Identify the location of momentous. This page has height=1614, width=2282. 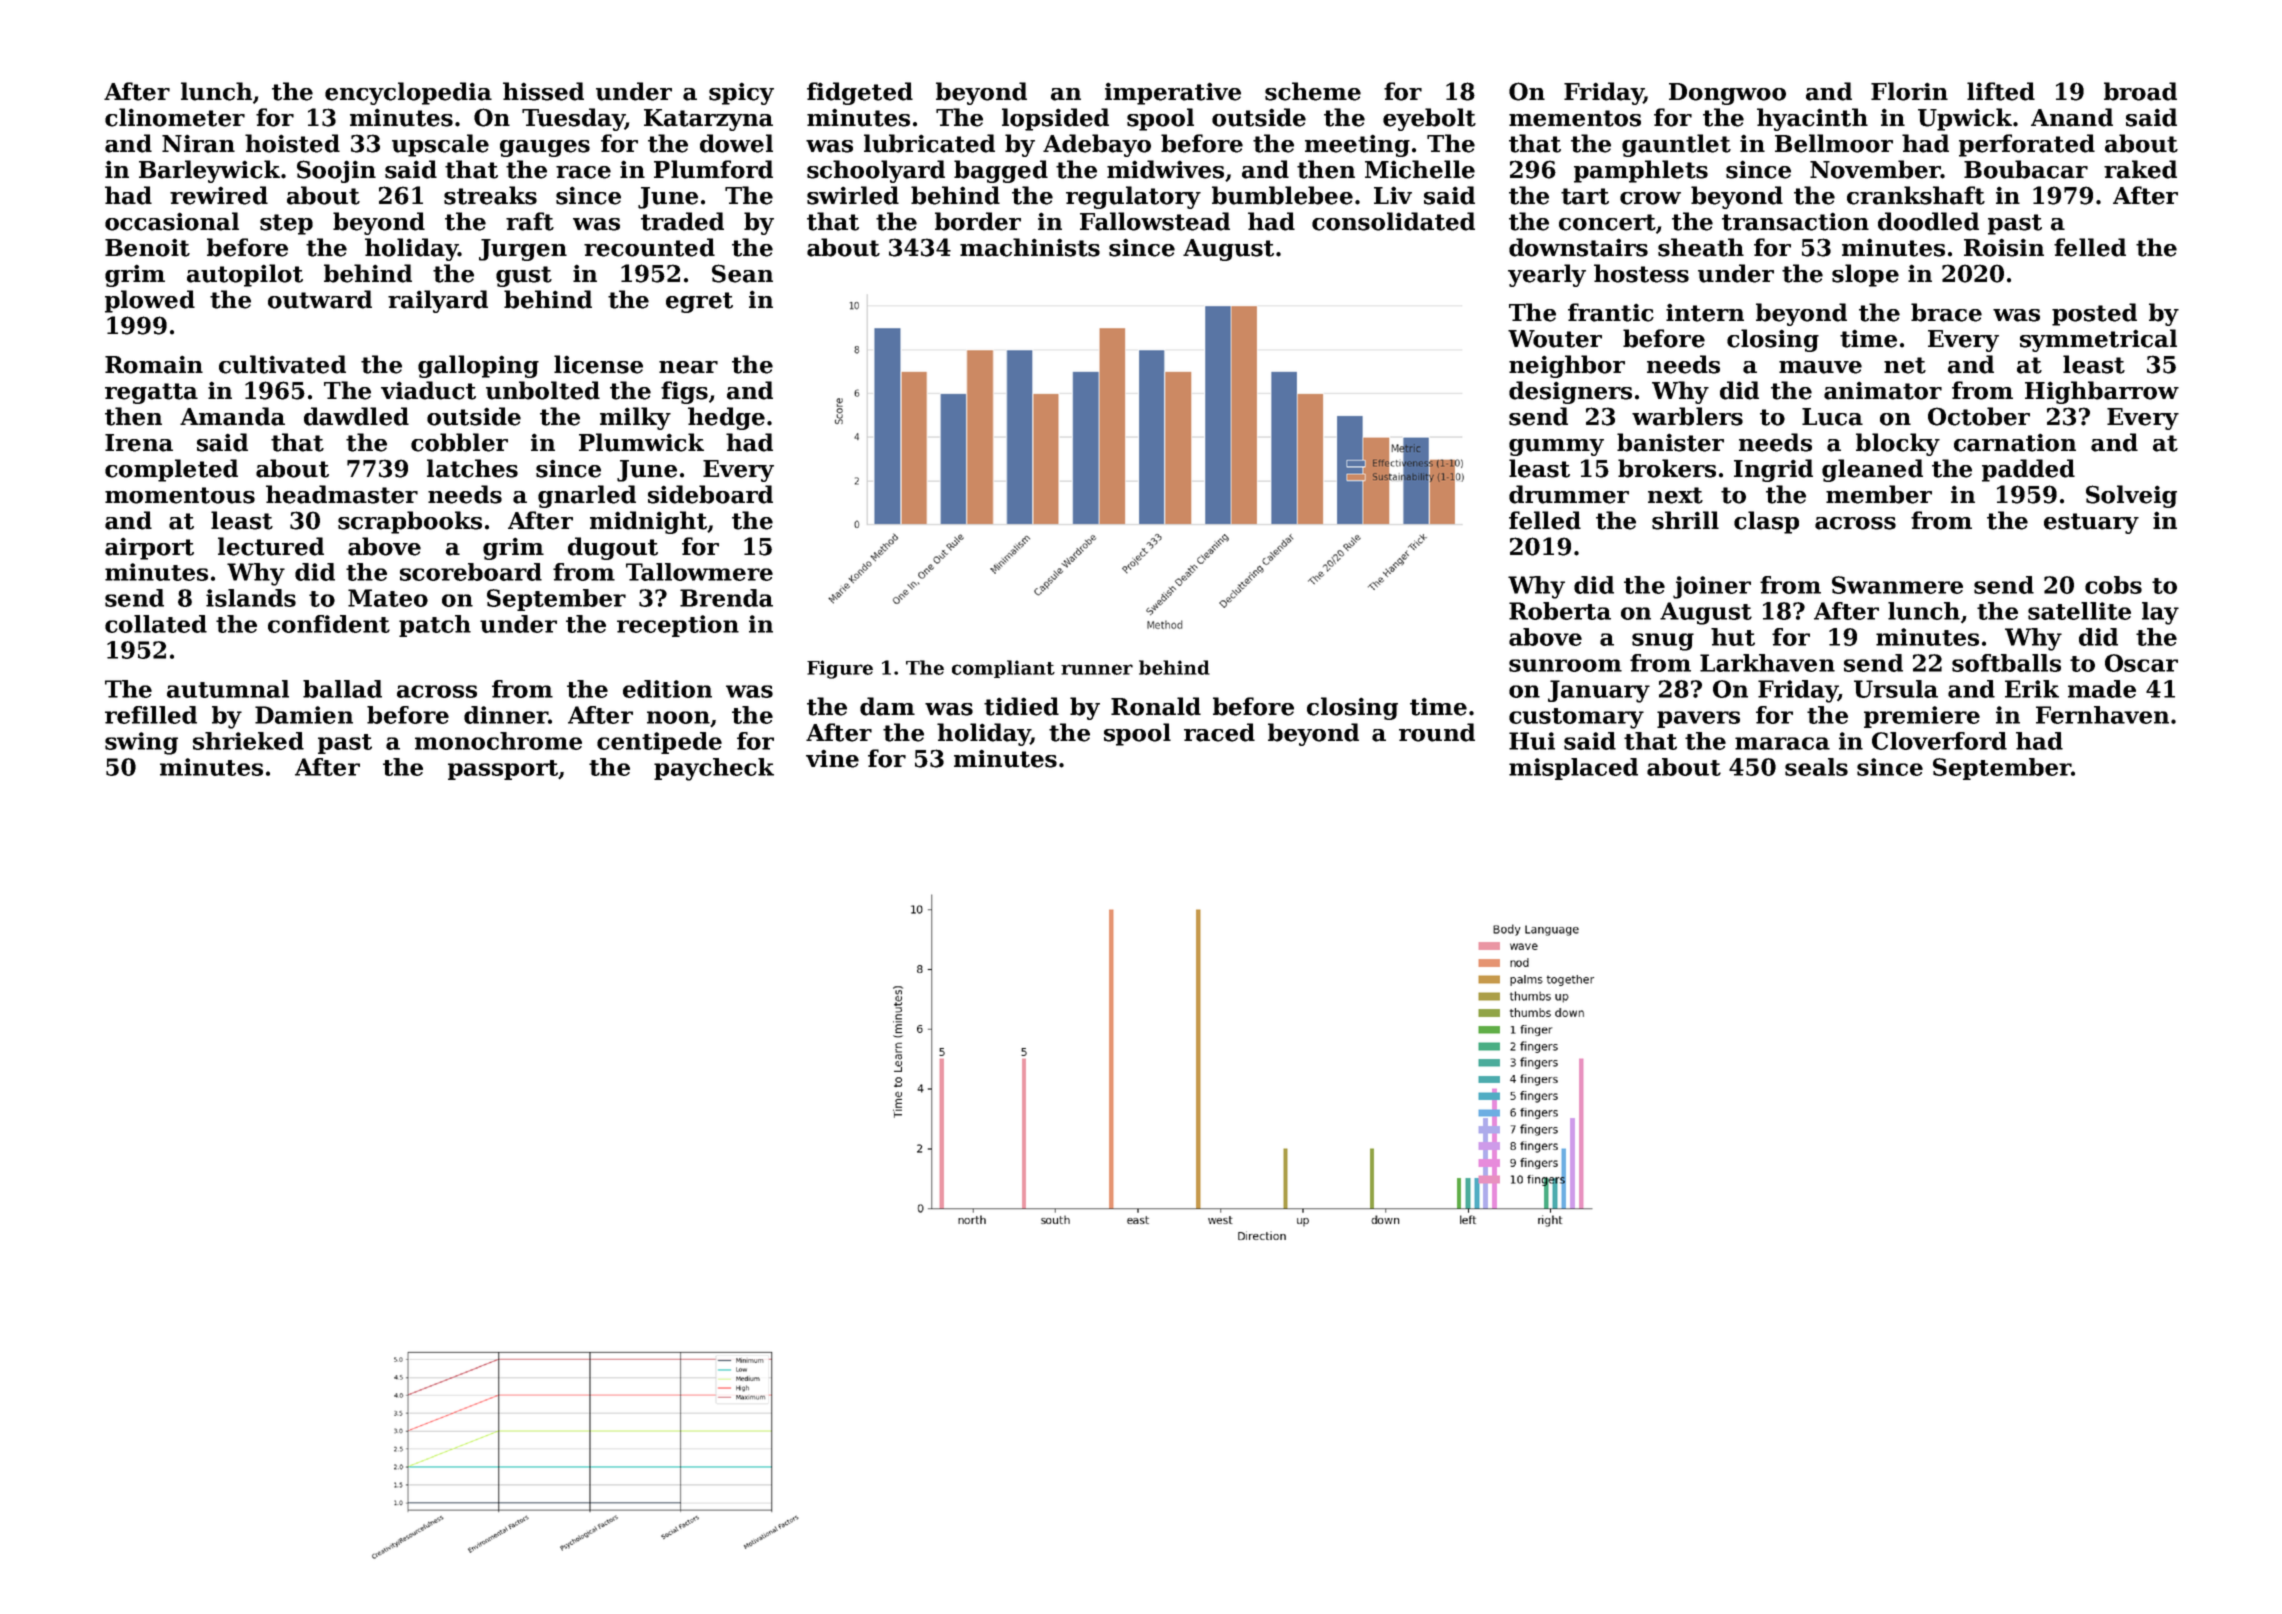
(180, 495).
